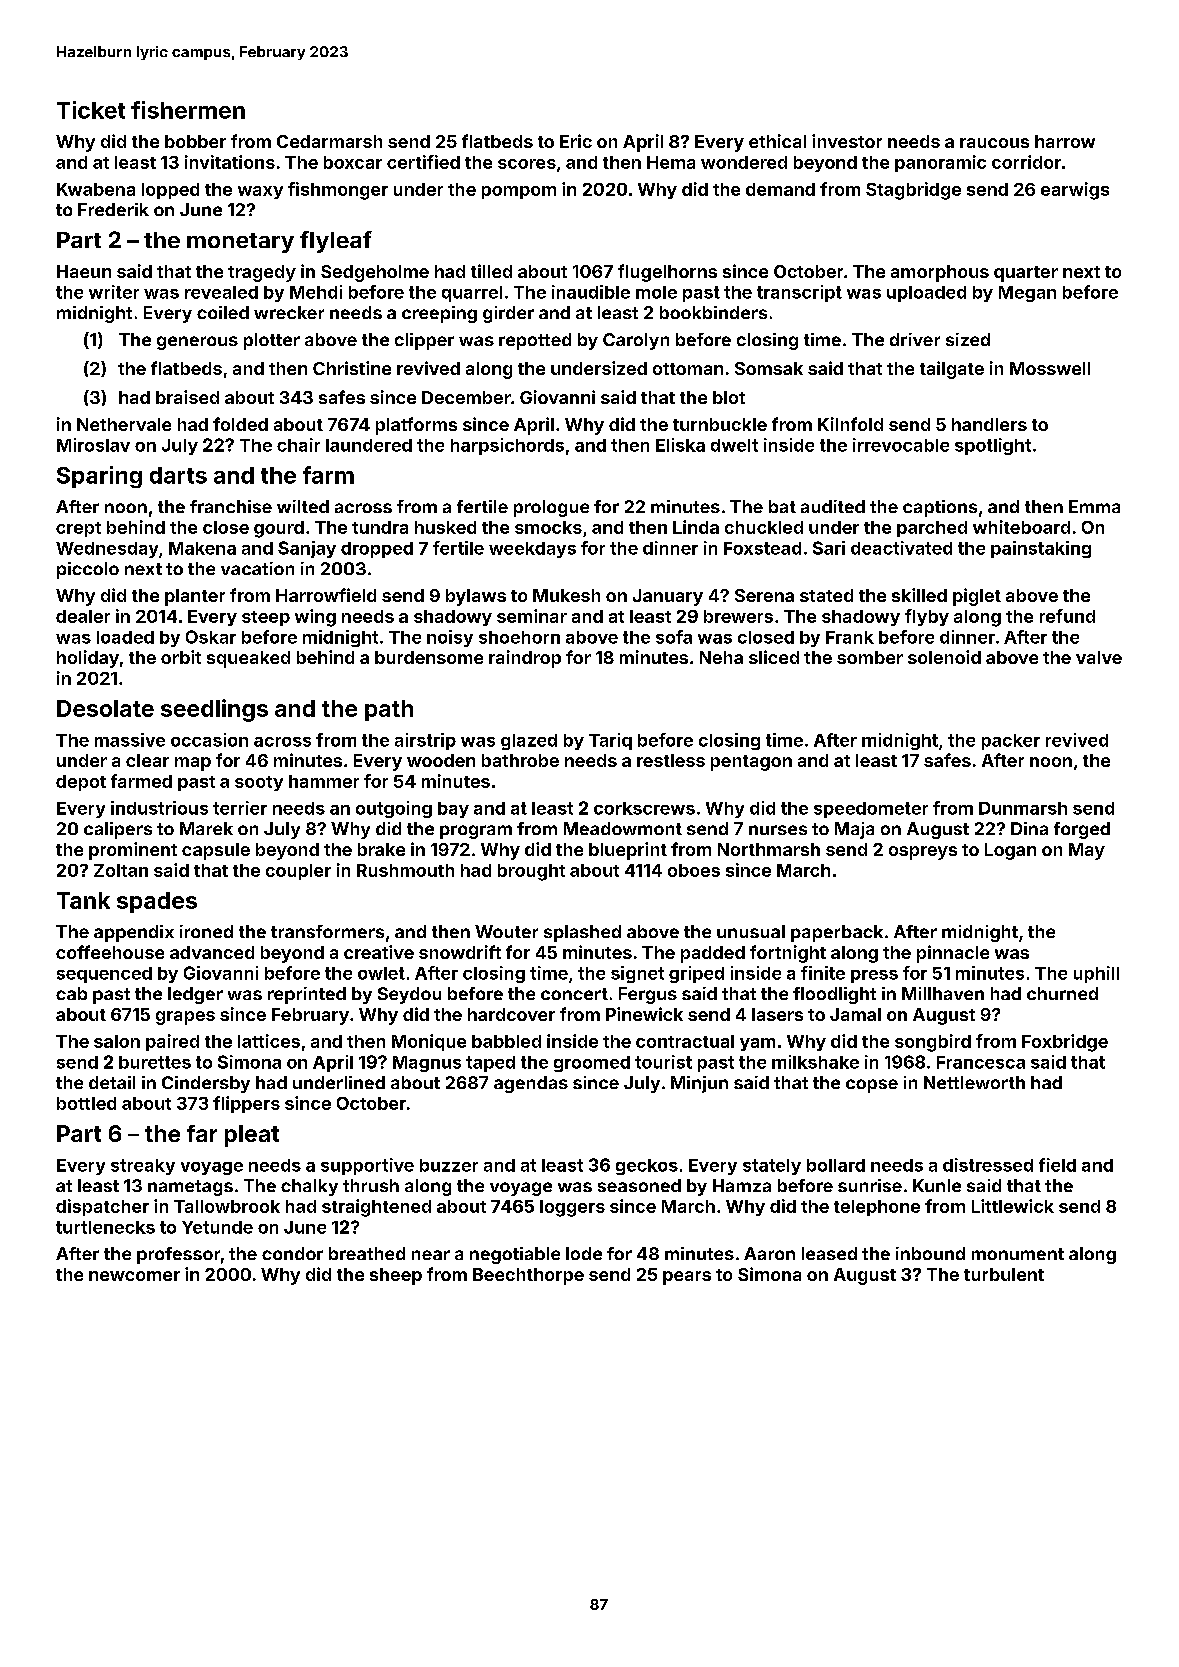 This screenshot has height=1667, width=1179. What do you see at coordinates (231, 506) in the screenshot?
I see `franchise` at bounding box center [231, 506].
